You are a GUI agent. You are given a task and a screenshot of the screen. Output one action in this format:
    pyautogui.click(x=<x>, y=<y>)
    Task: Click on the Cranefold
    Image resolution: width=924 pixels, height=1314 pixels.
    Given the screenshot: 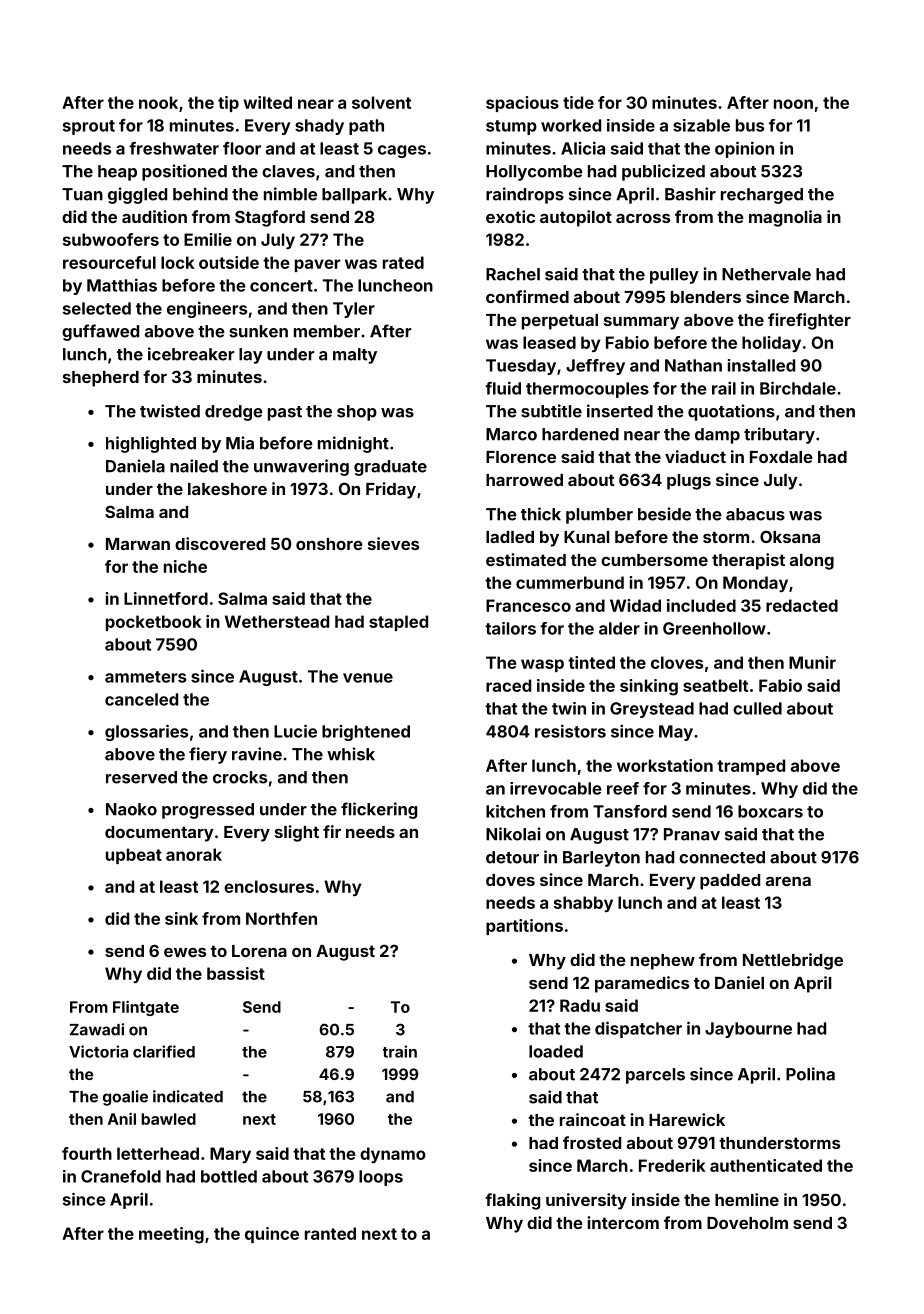 What is the action you would take?
    pyautogui.click(x=121, y=1176)
